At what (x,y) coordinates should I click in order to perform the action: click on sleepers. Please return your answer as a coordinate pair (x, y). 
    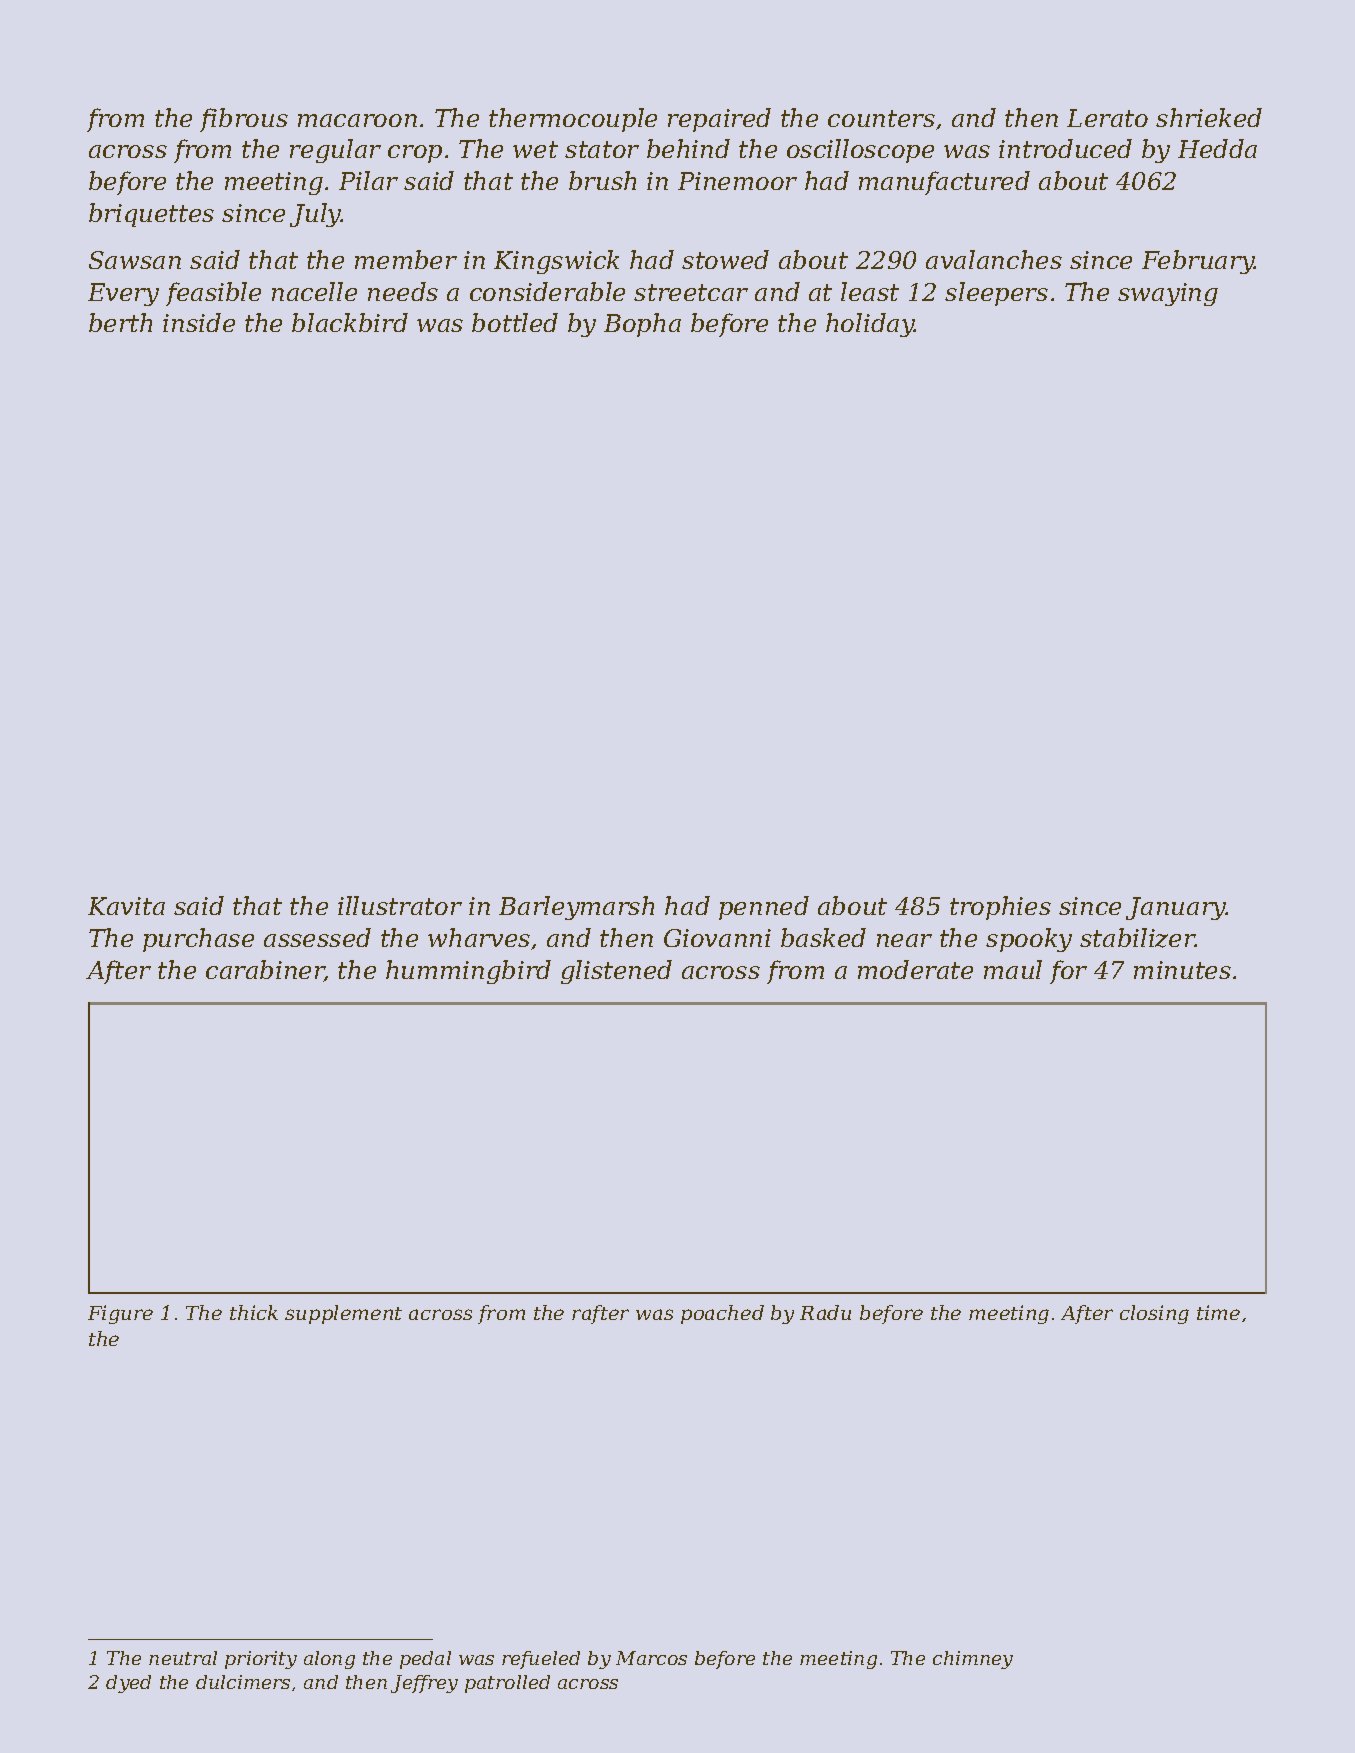
    Looking at the image, I should click on (996, 294).
